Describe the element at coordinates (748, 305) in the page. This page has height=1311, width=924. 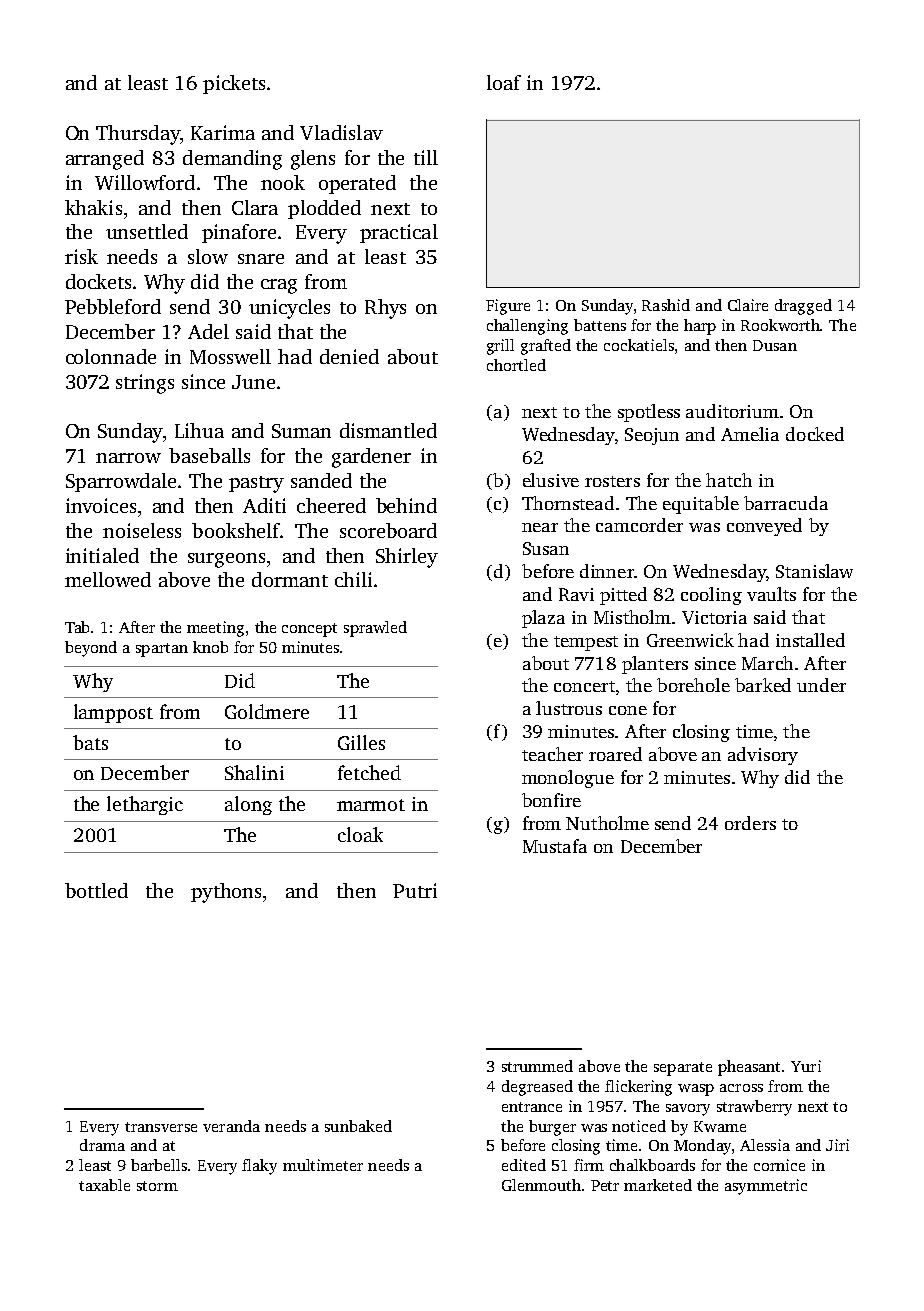
I see `Claire` at that location.
